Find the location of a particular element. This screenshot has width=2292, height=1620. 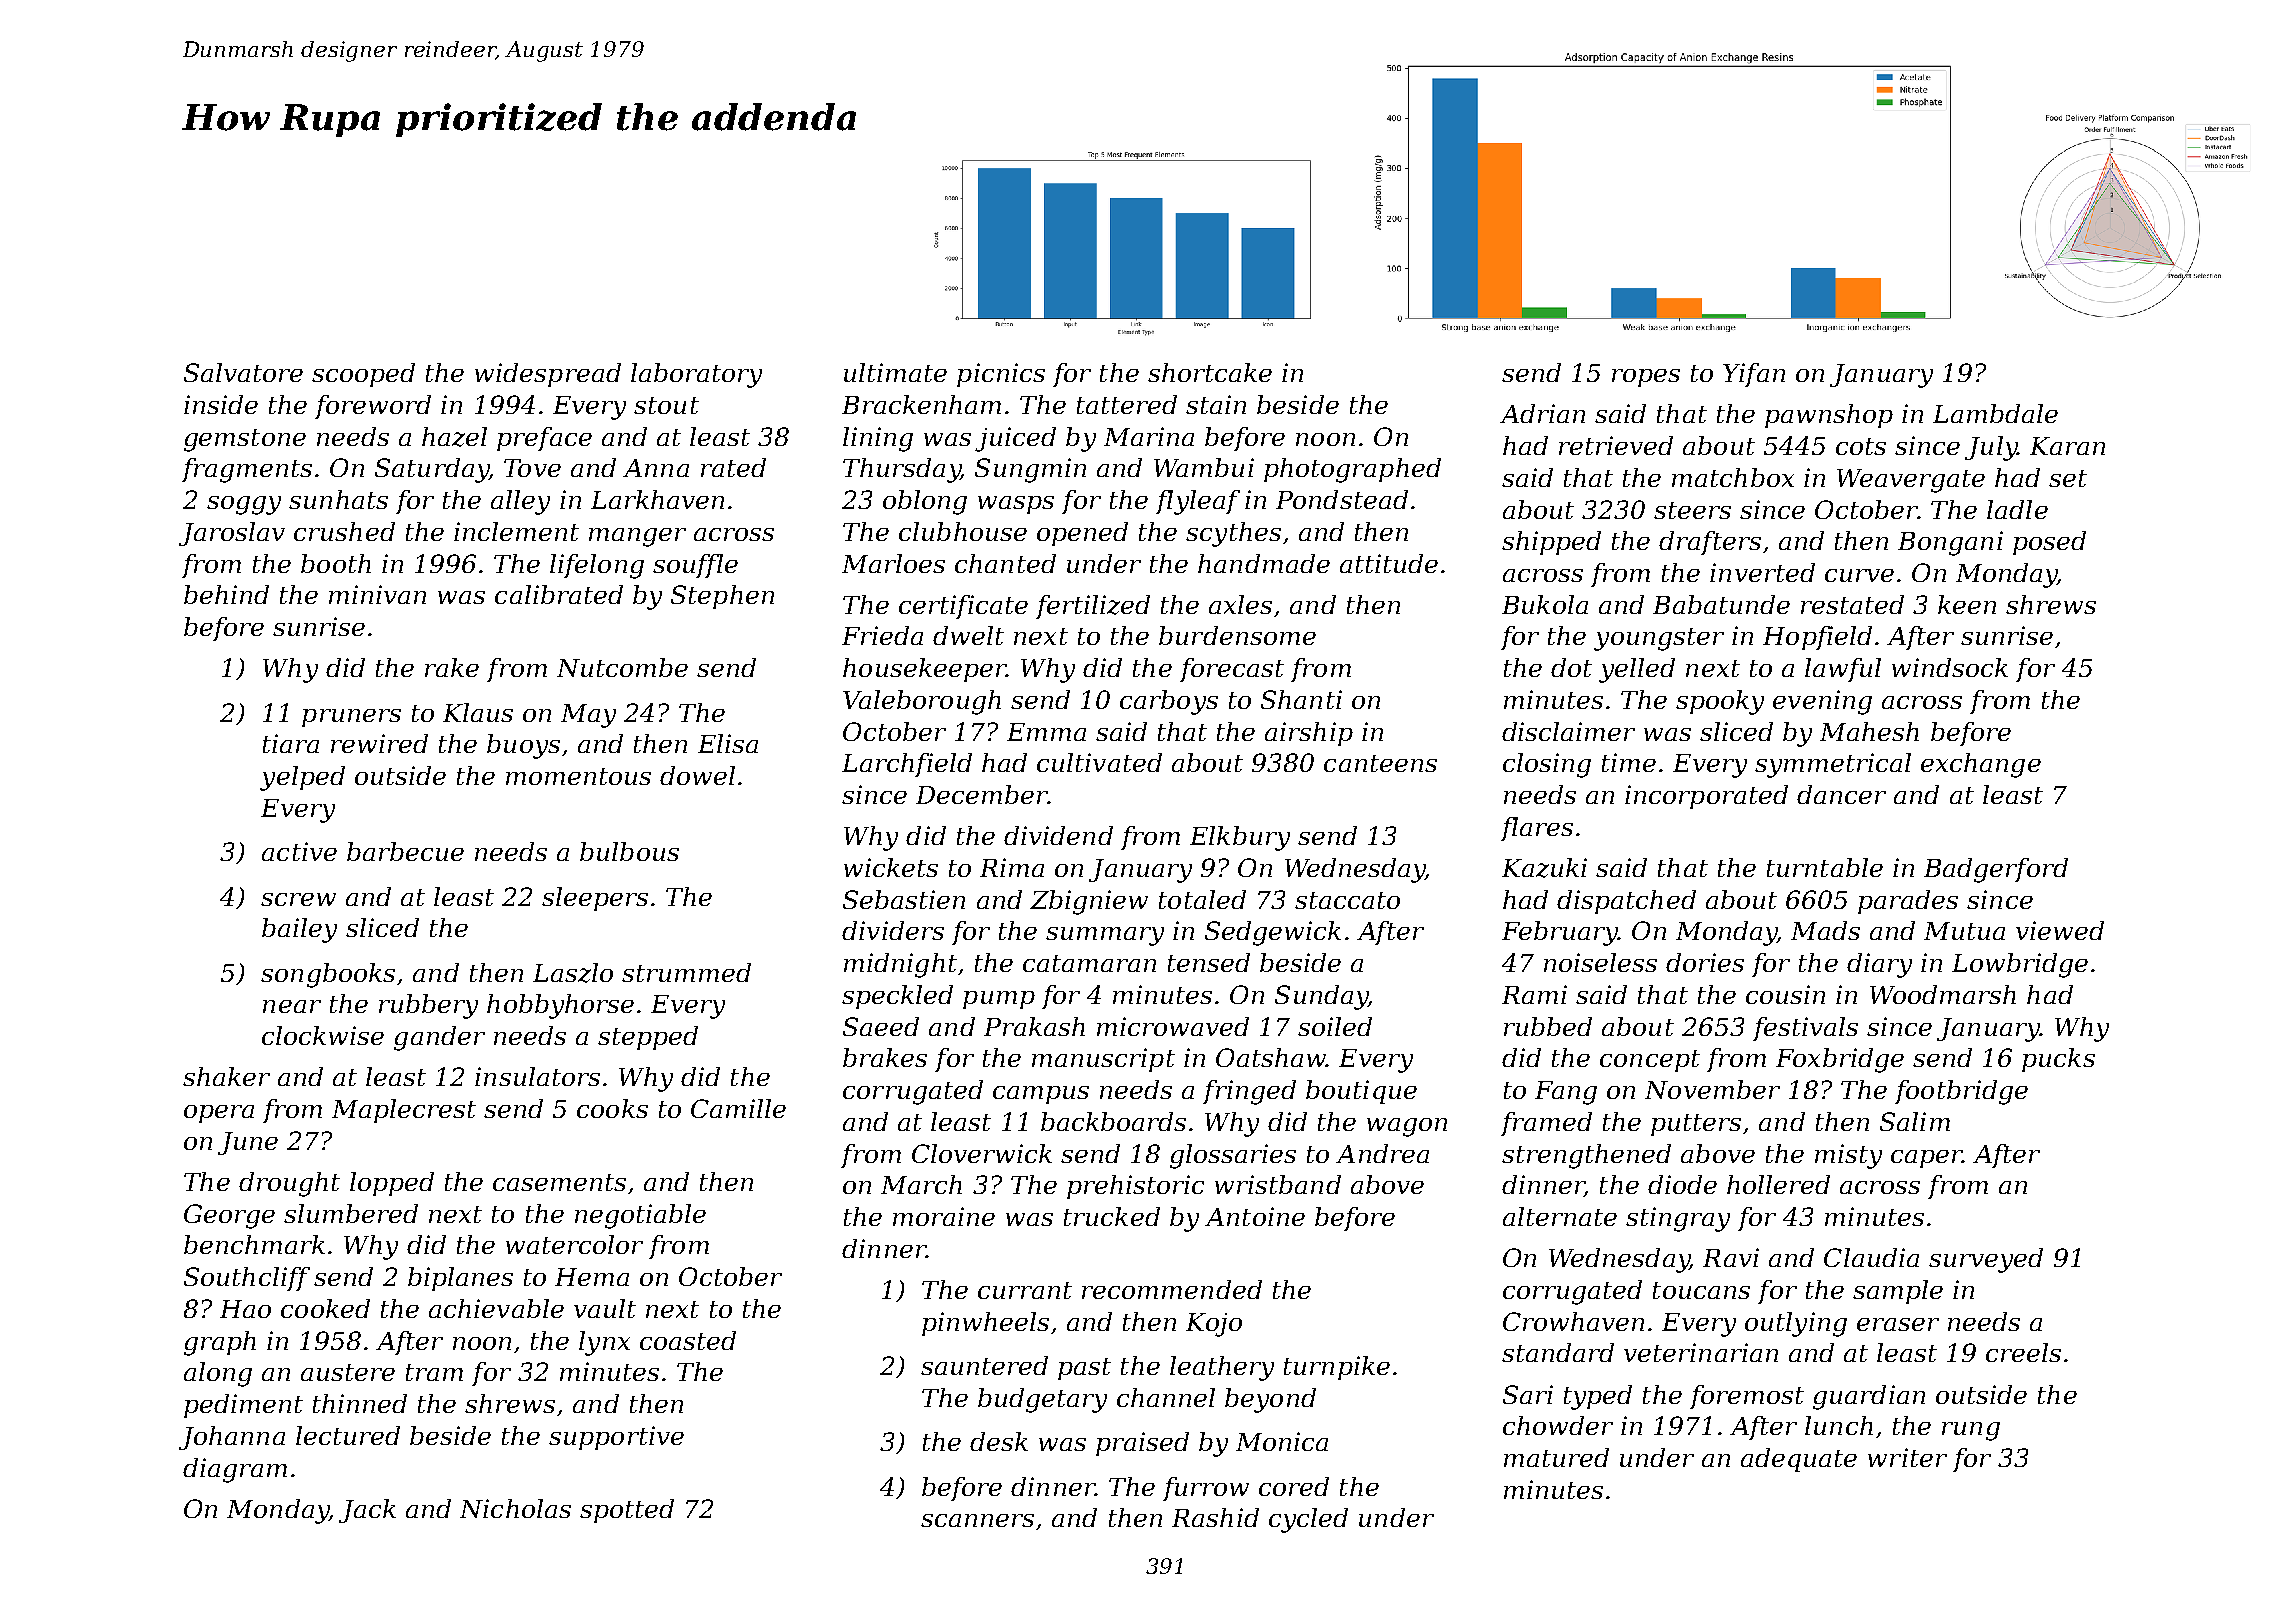

laboratory is located at coordinates (696, 375).
